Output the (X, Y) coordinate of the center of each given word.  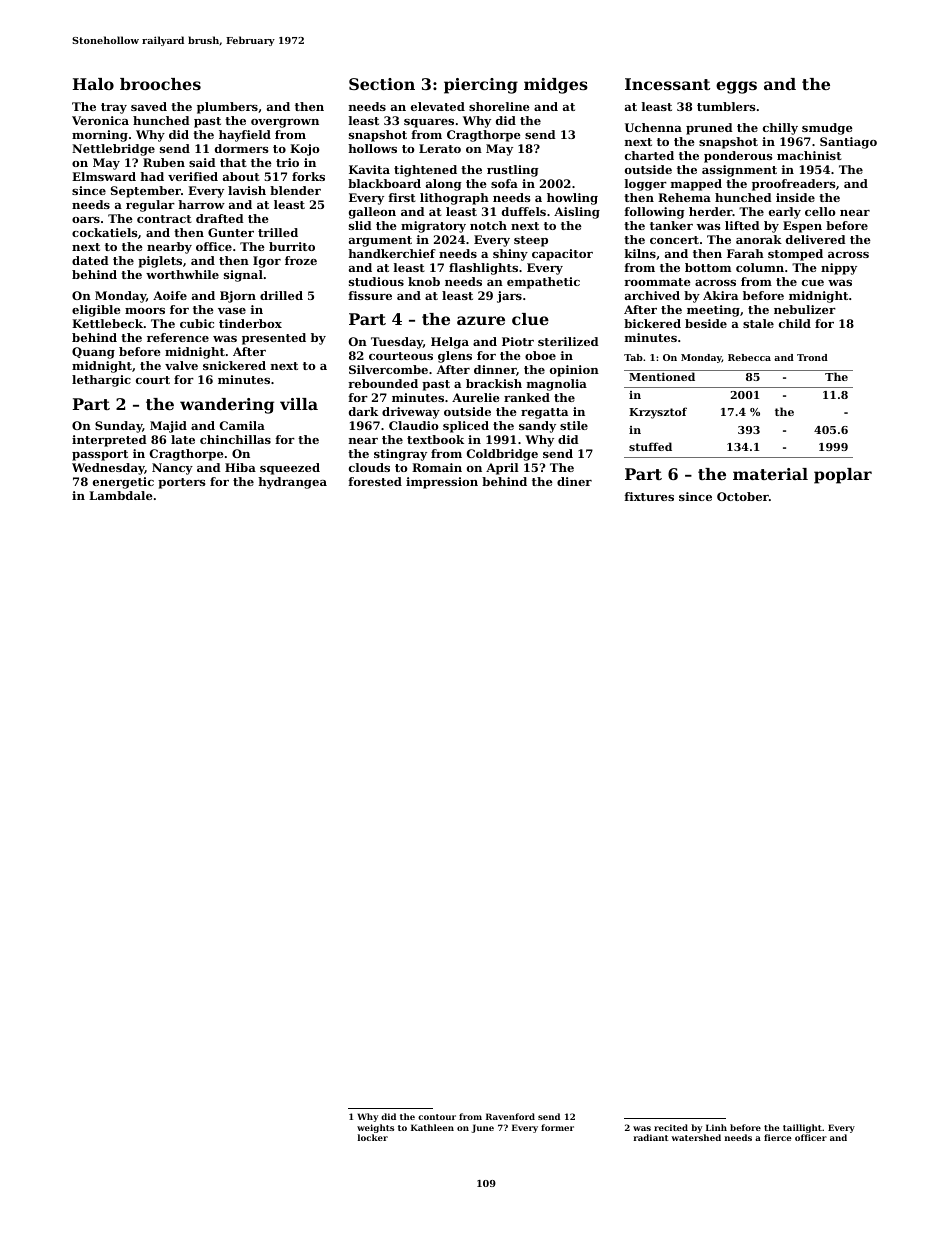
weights (375, 1128)
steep (531, 241)
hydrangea (292, 483)
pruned (709, 129)
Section (382, 84)
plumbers (227, 108)
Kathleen (432, 1127)
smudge (827, 129)
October (743, 496)
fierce (778, 1137)
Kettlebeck (107, 323)
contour (437, 1117)
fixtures (649, 496)
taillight (802, 1128)
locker (373, 1137)
